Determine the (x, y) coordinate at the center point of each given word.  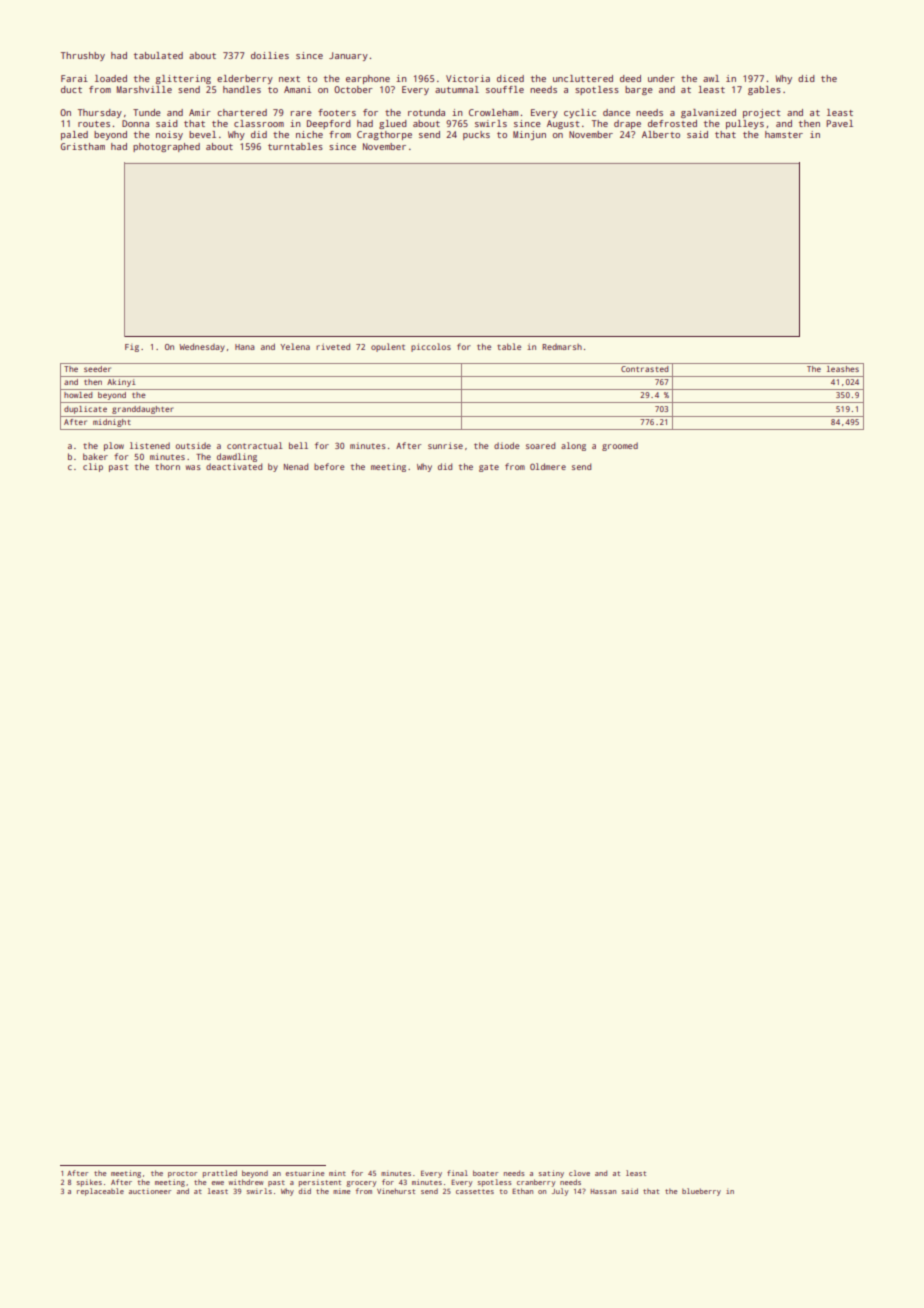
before (329, 466)
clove (579, 1173)
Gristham (83, 146)
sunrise (445, 445)
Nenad (296, 466)
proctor (182, 1174)
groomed (620, 446)
